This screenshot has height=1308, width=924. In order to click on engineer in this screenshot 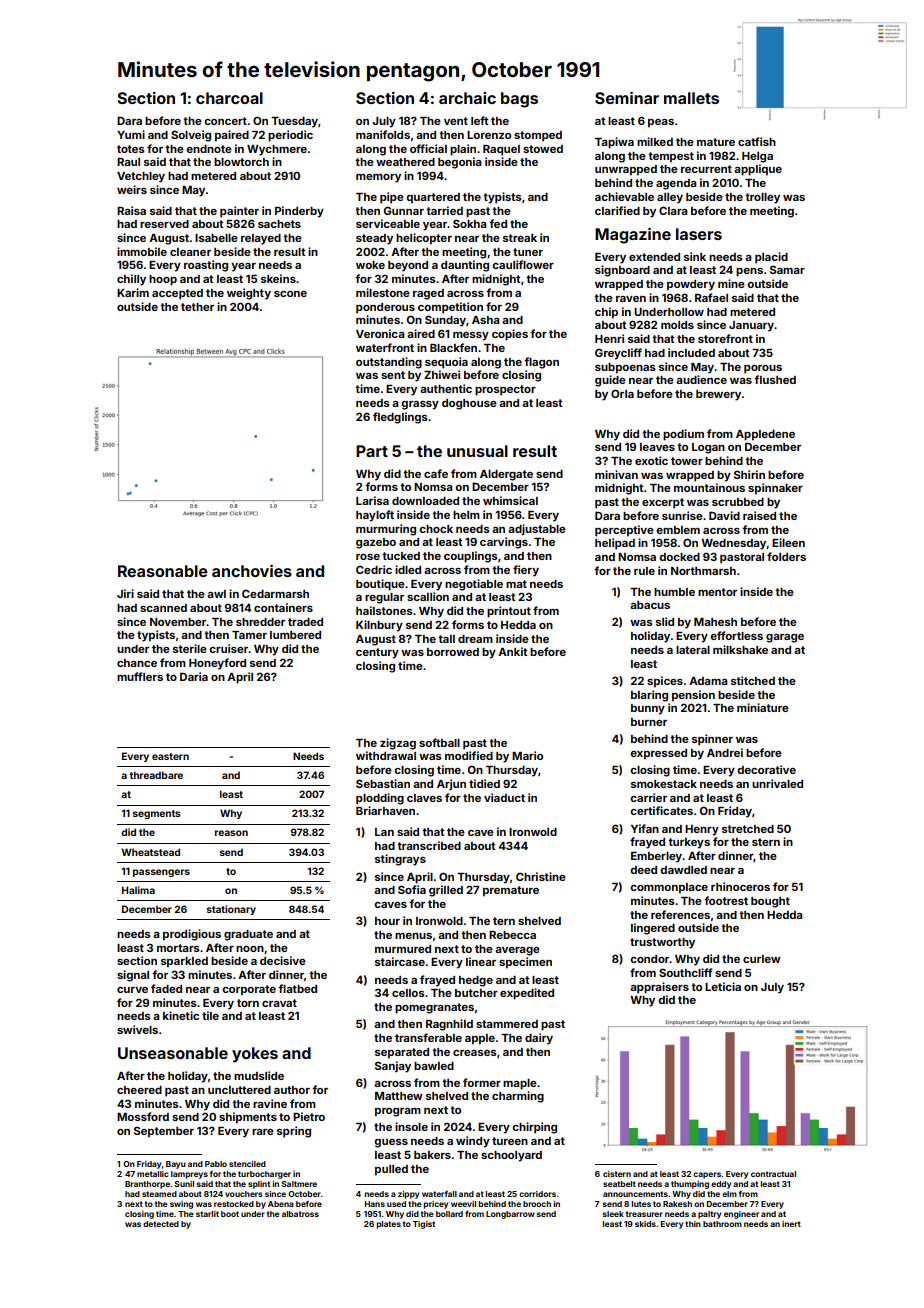, I will do `click(741, 1215)`.
